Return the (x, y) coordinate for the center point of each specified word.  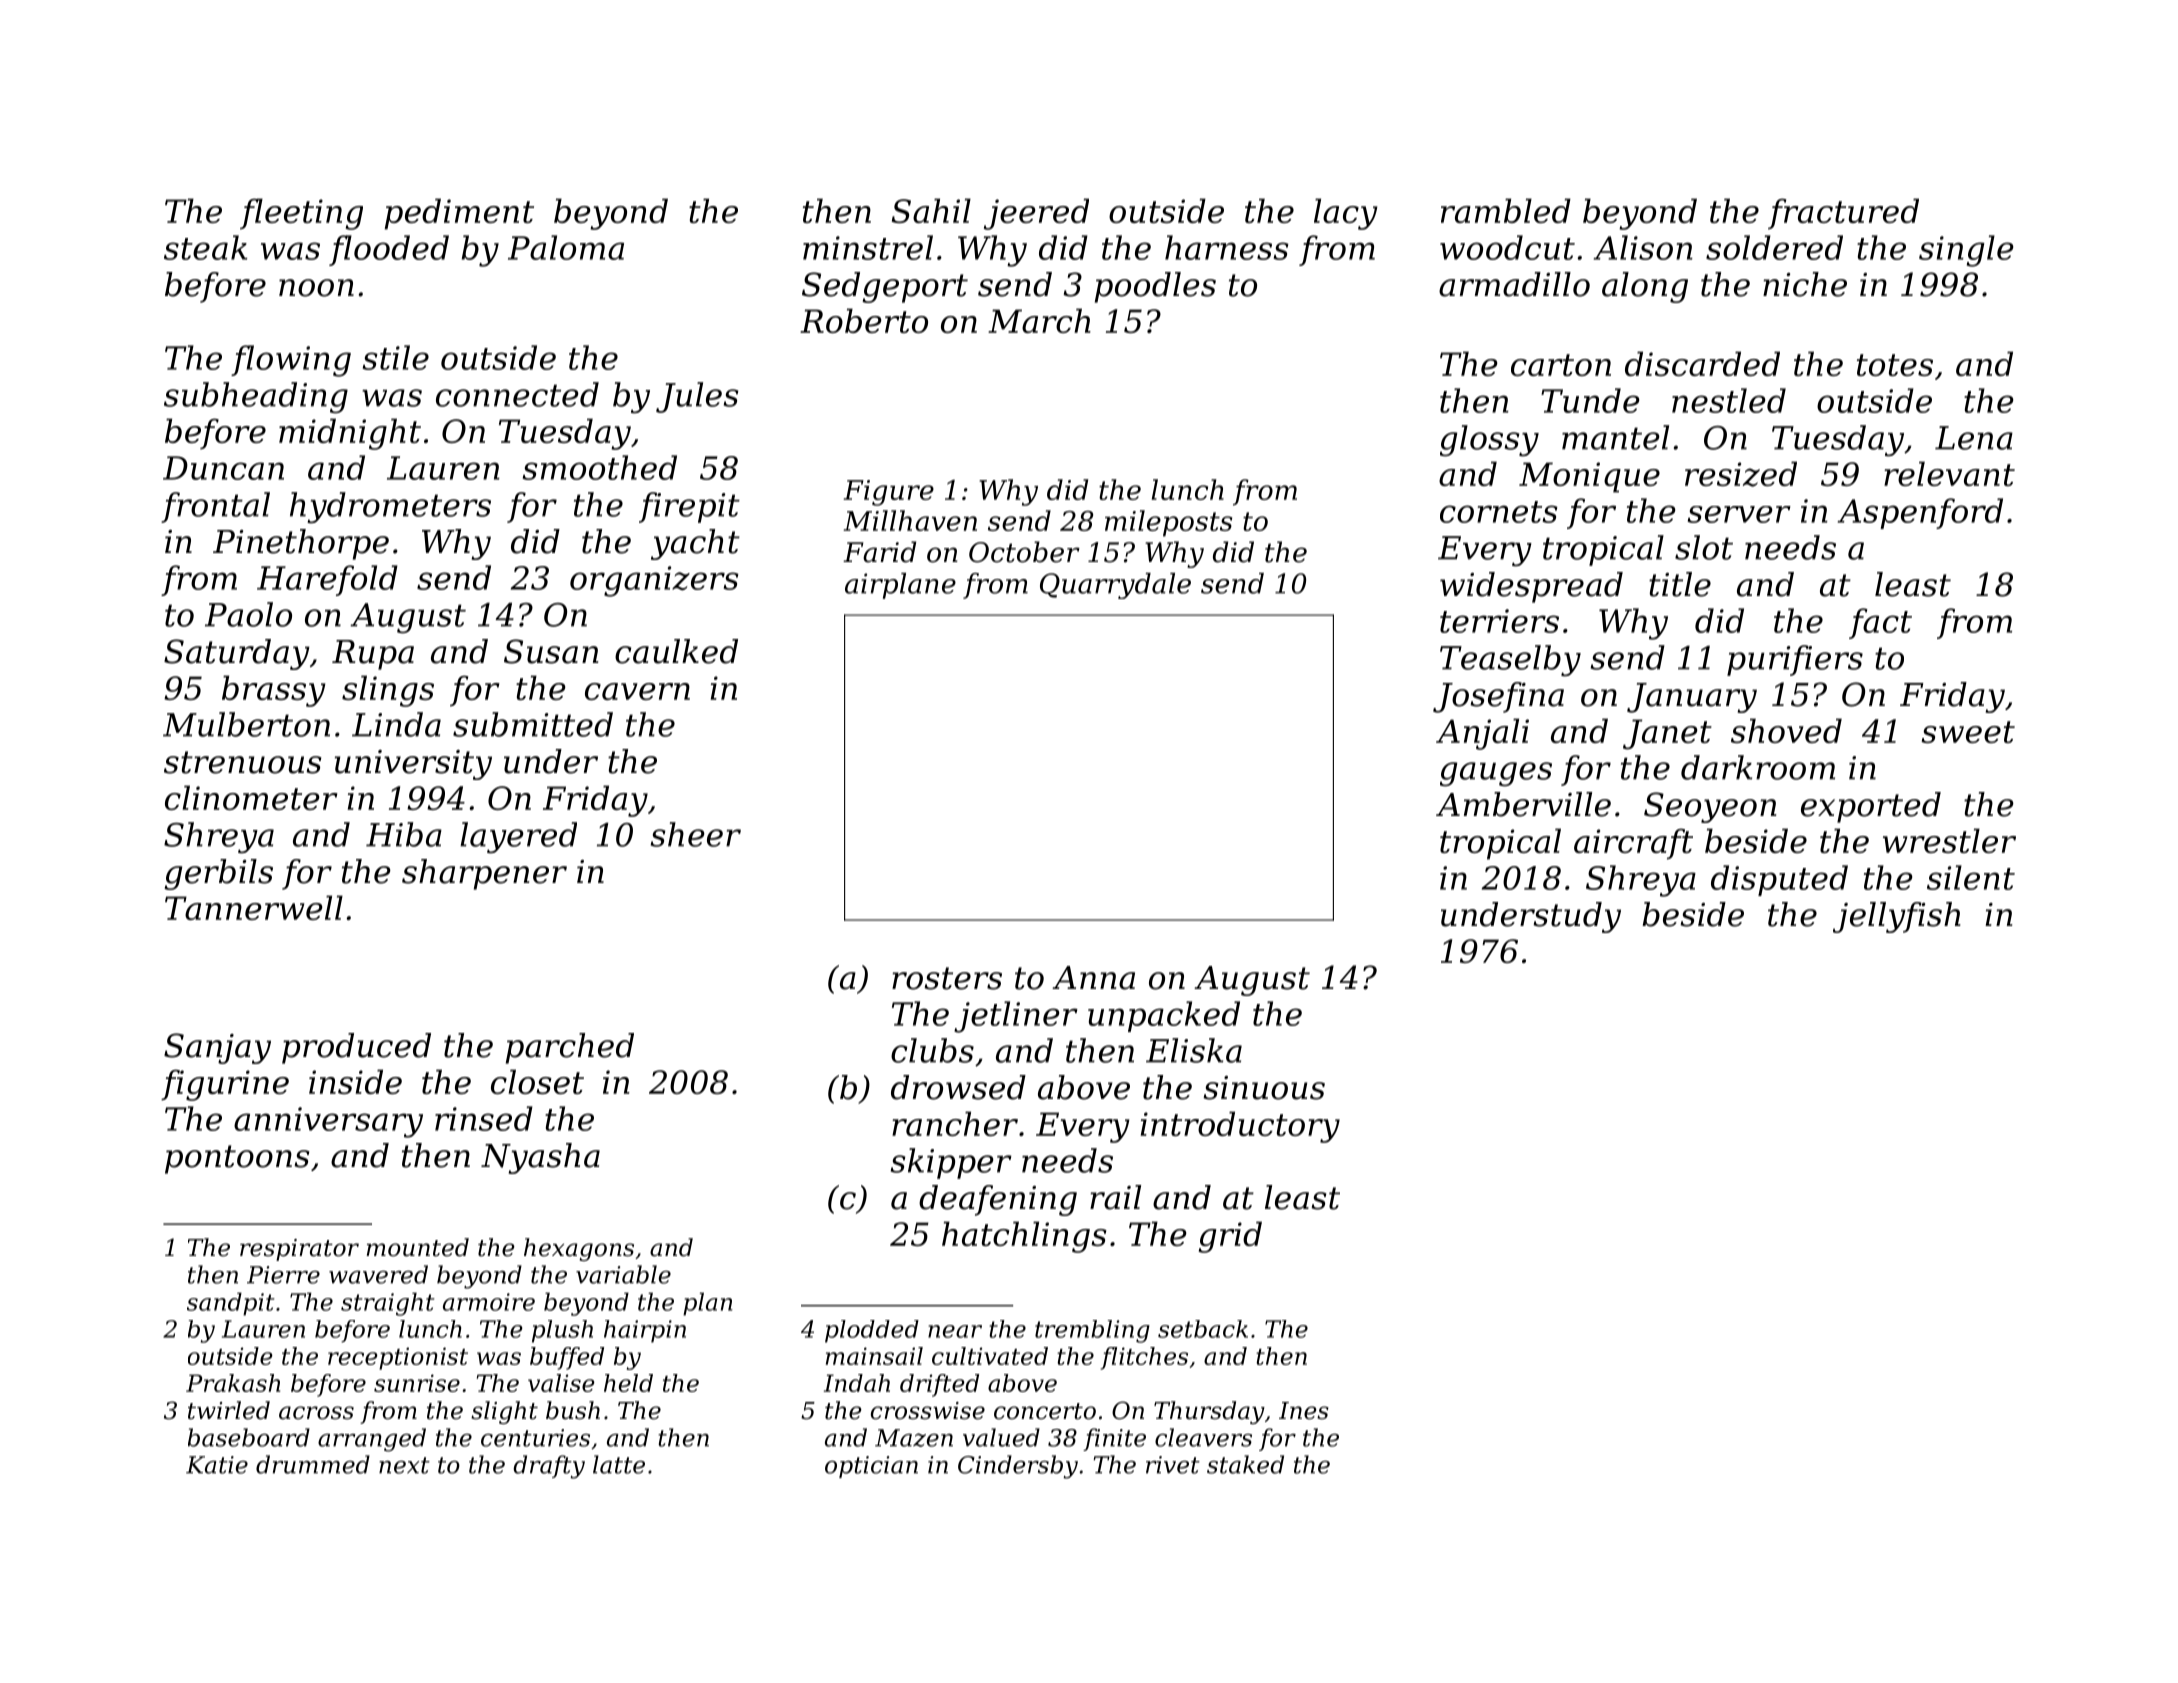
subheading (256, 398)
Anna (1093, 978)
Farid (879, 552)
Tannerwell (254, 907)
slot (1704, 547)
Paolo (248, 614)
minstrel (868, 247)
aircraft (1633, 844)
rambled (1506, 210)
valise (561, 1383)
